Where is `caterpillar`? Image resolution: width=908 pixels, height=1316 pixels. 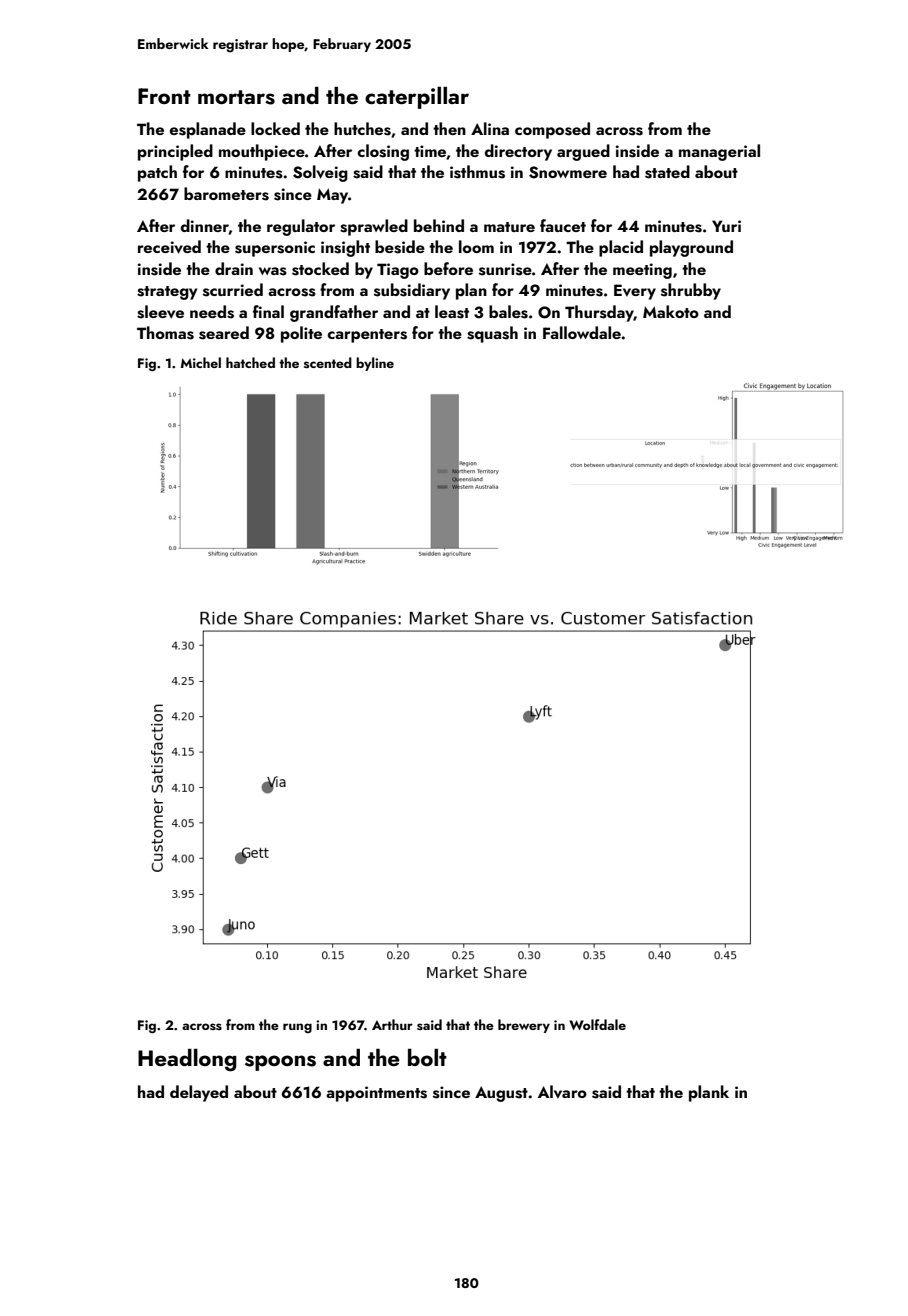 caterpillar is located at coordinates (417, 98).
